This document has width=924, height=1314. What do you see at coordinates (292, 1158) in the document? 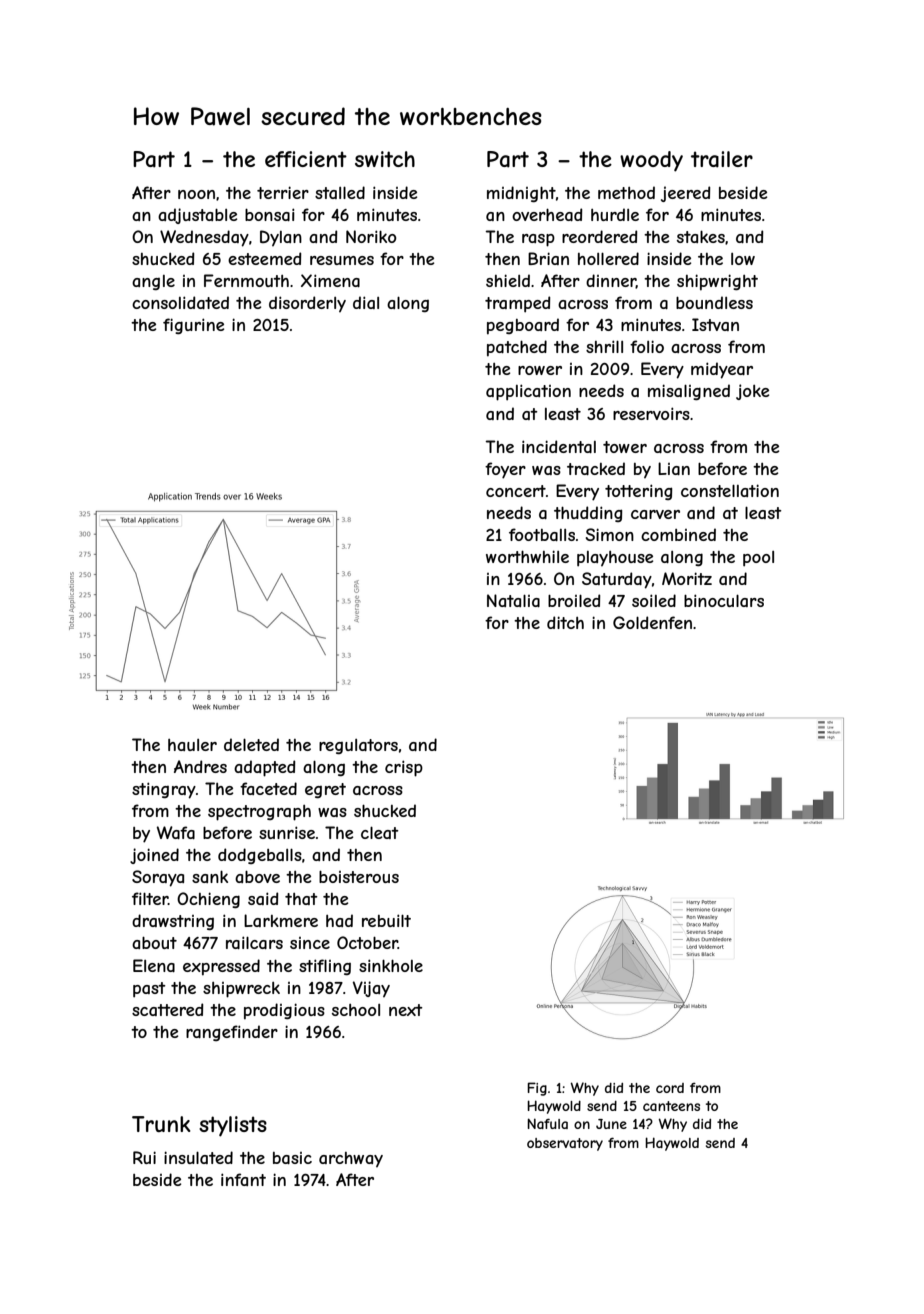
I see `basic` at bounding box center [292, 1158].
